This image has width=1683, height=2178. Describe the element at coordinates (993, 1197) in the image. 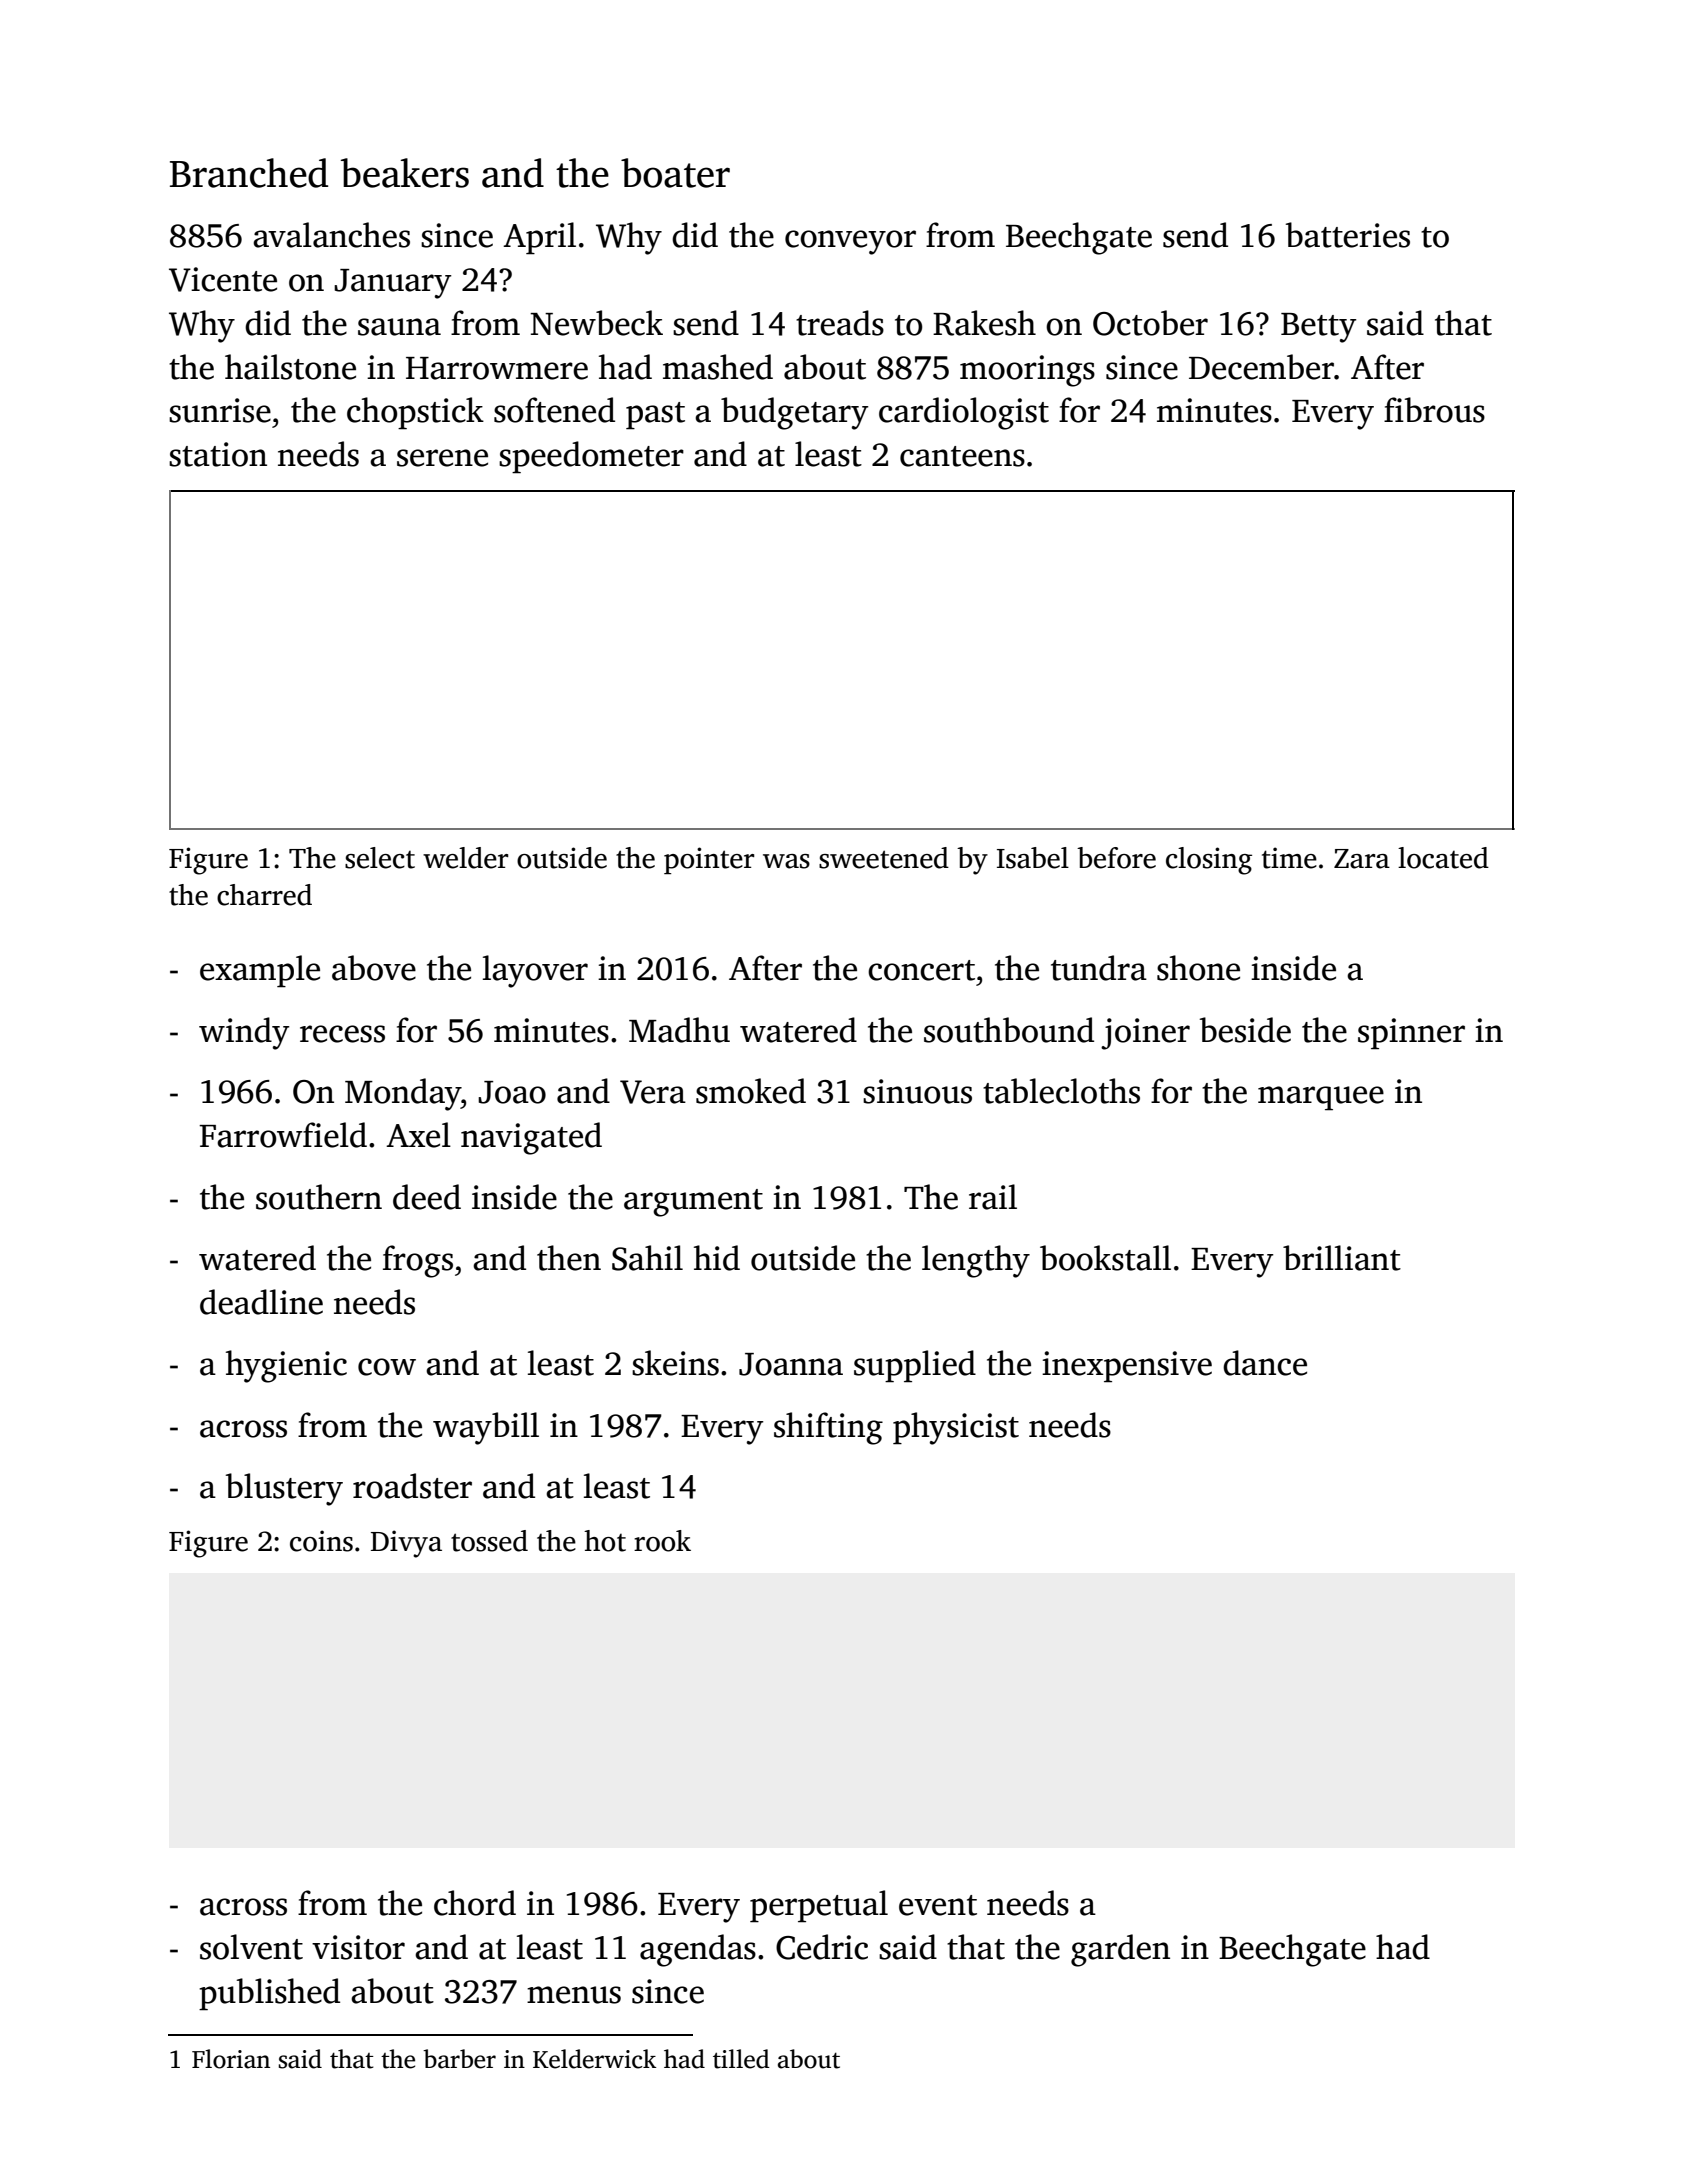

I see `rail` at that location.
